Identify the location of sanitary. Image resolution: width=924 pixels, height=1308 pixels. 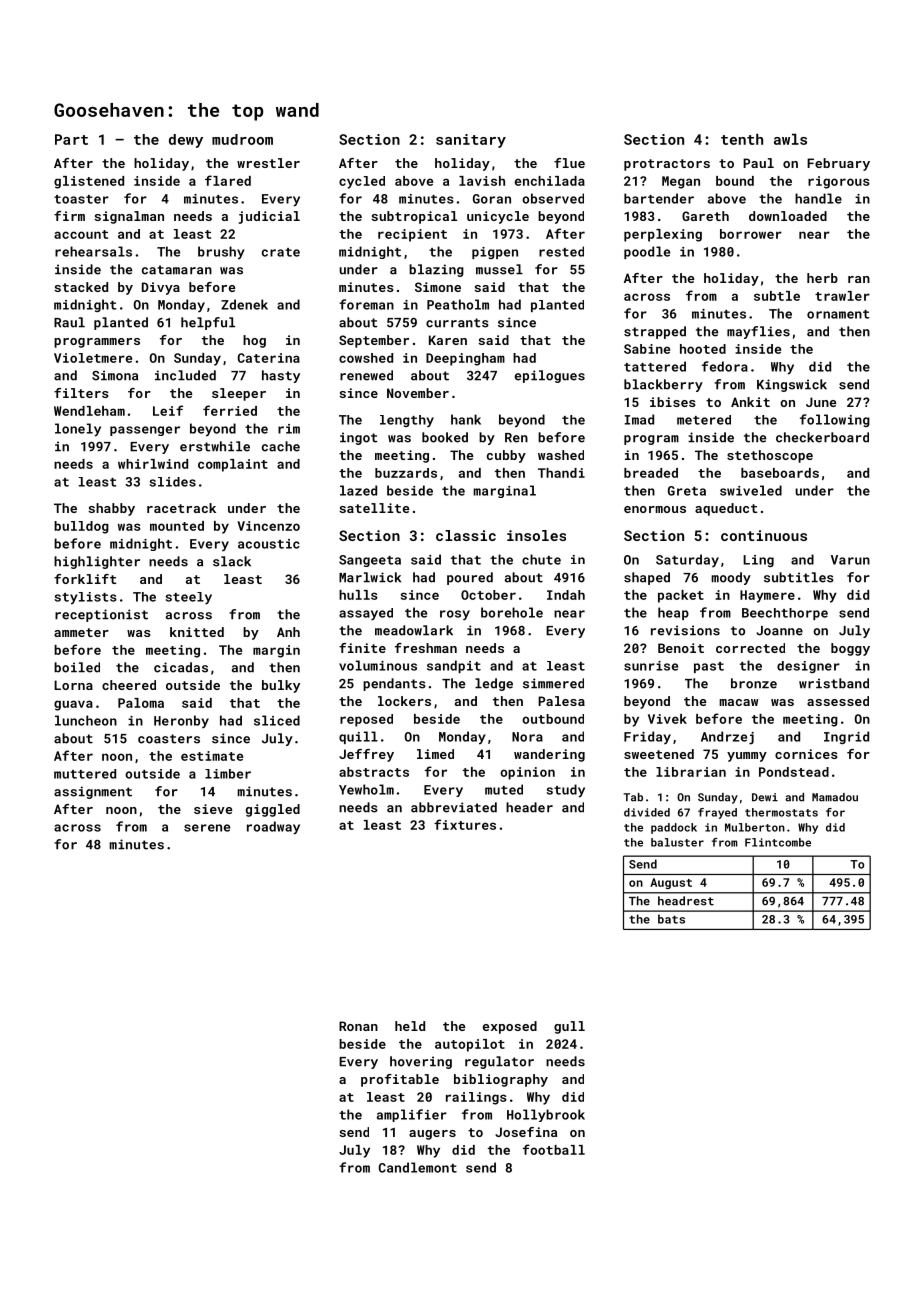
(471, 141).
